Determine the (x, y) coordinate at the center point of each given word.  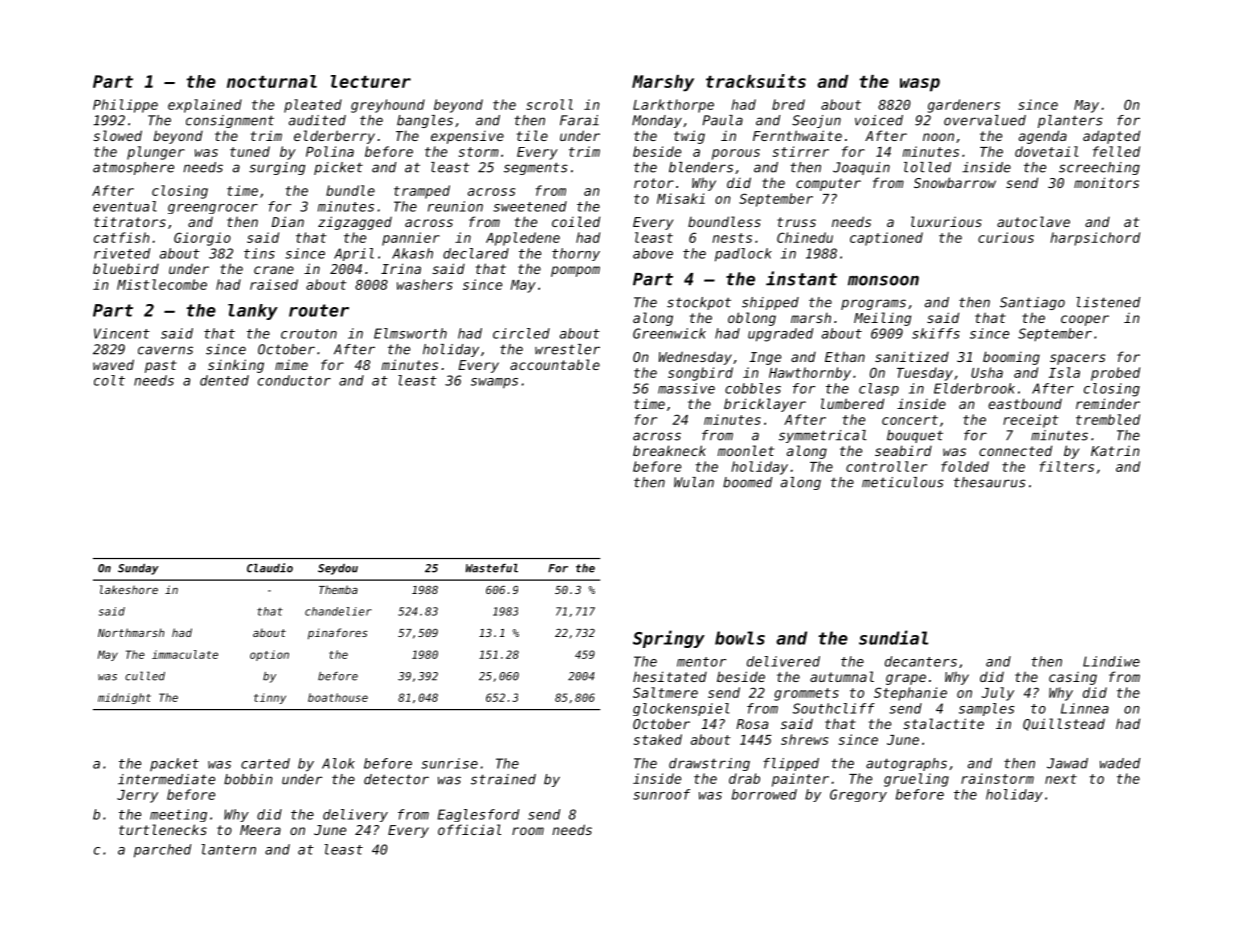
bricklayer (765, 405)
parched (162, 851)
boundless (724, 221)
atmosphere (133, 168)
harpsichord (1095, 239)
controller (886, 466)
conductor (294, 380)
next (1061, 779)
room (528, 831)
